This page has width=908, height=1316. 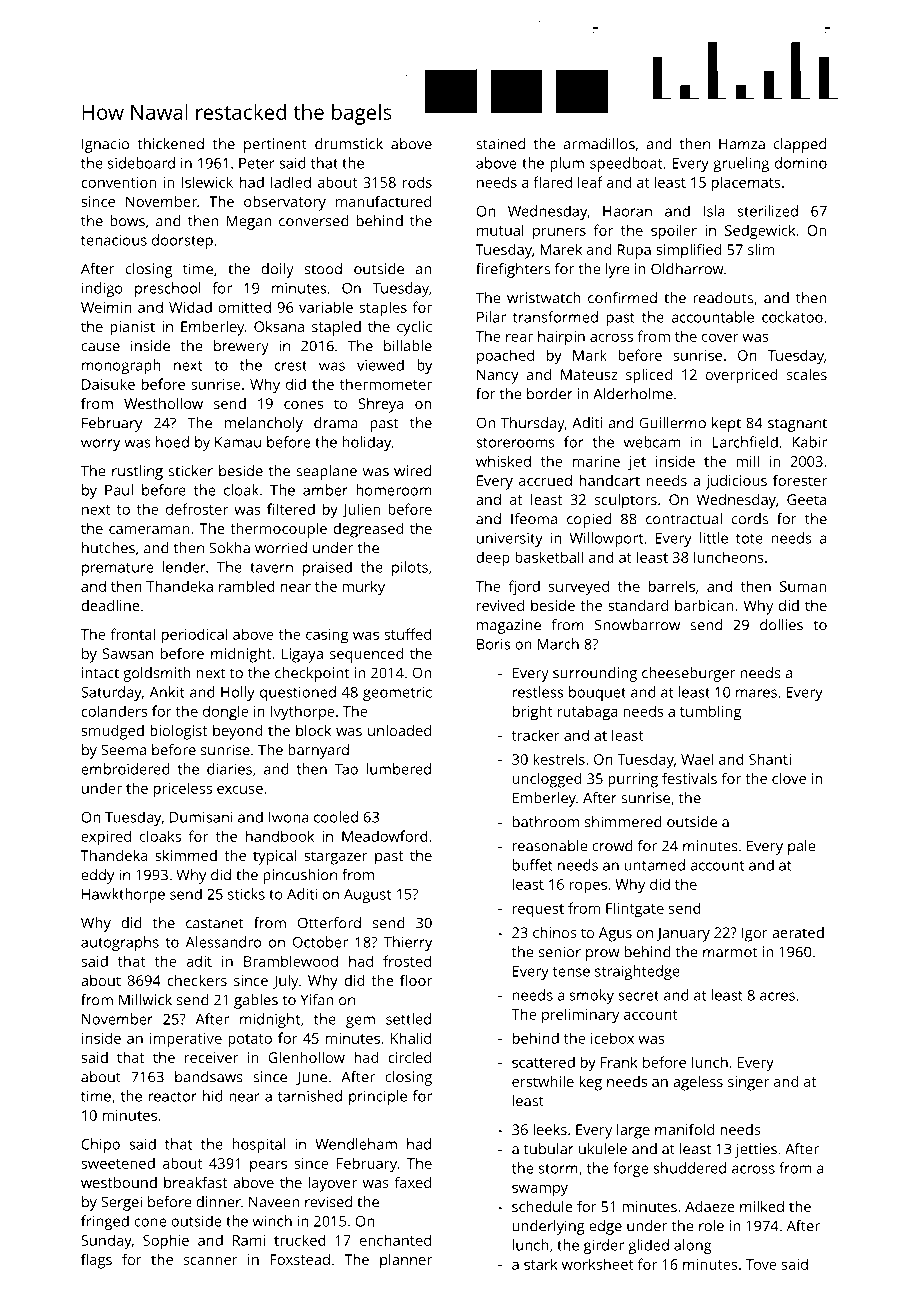 I want to click on revised, so click(x=328, y=1202).
